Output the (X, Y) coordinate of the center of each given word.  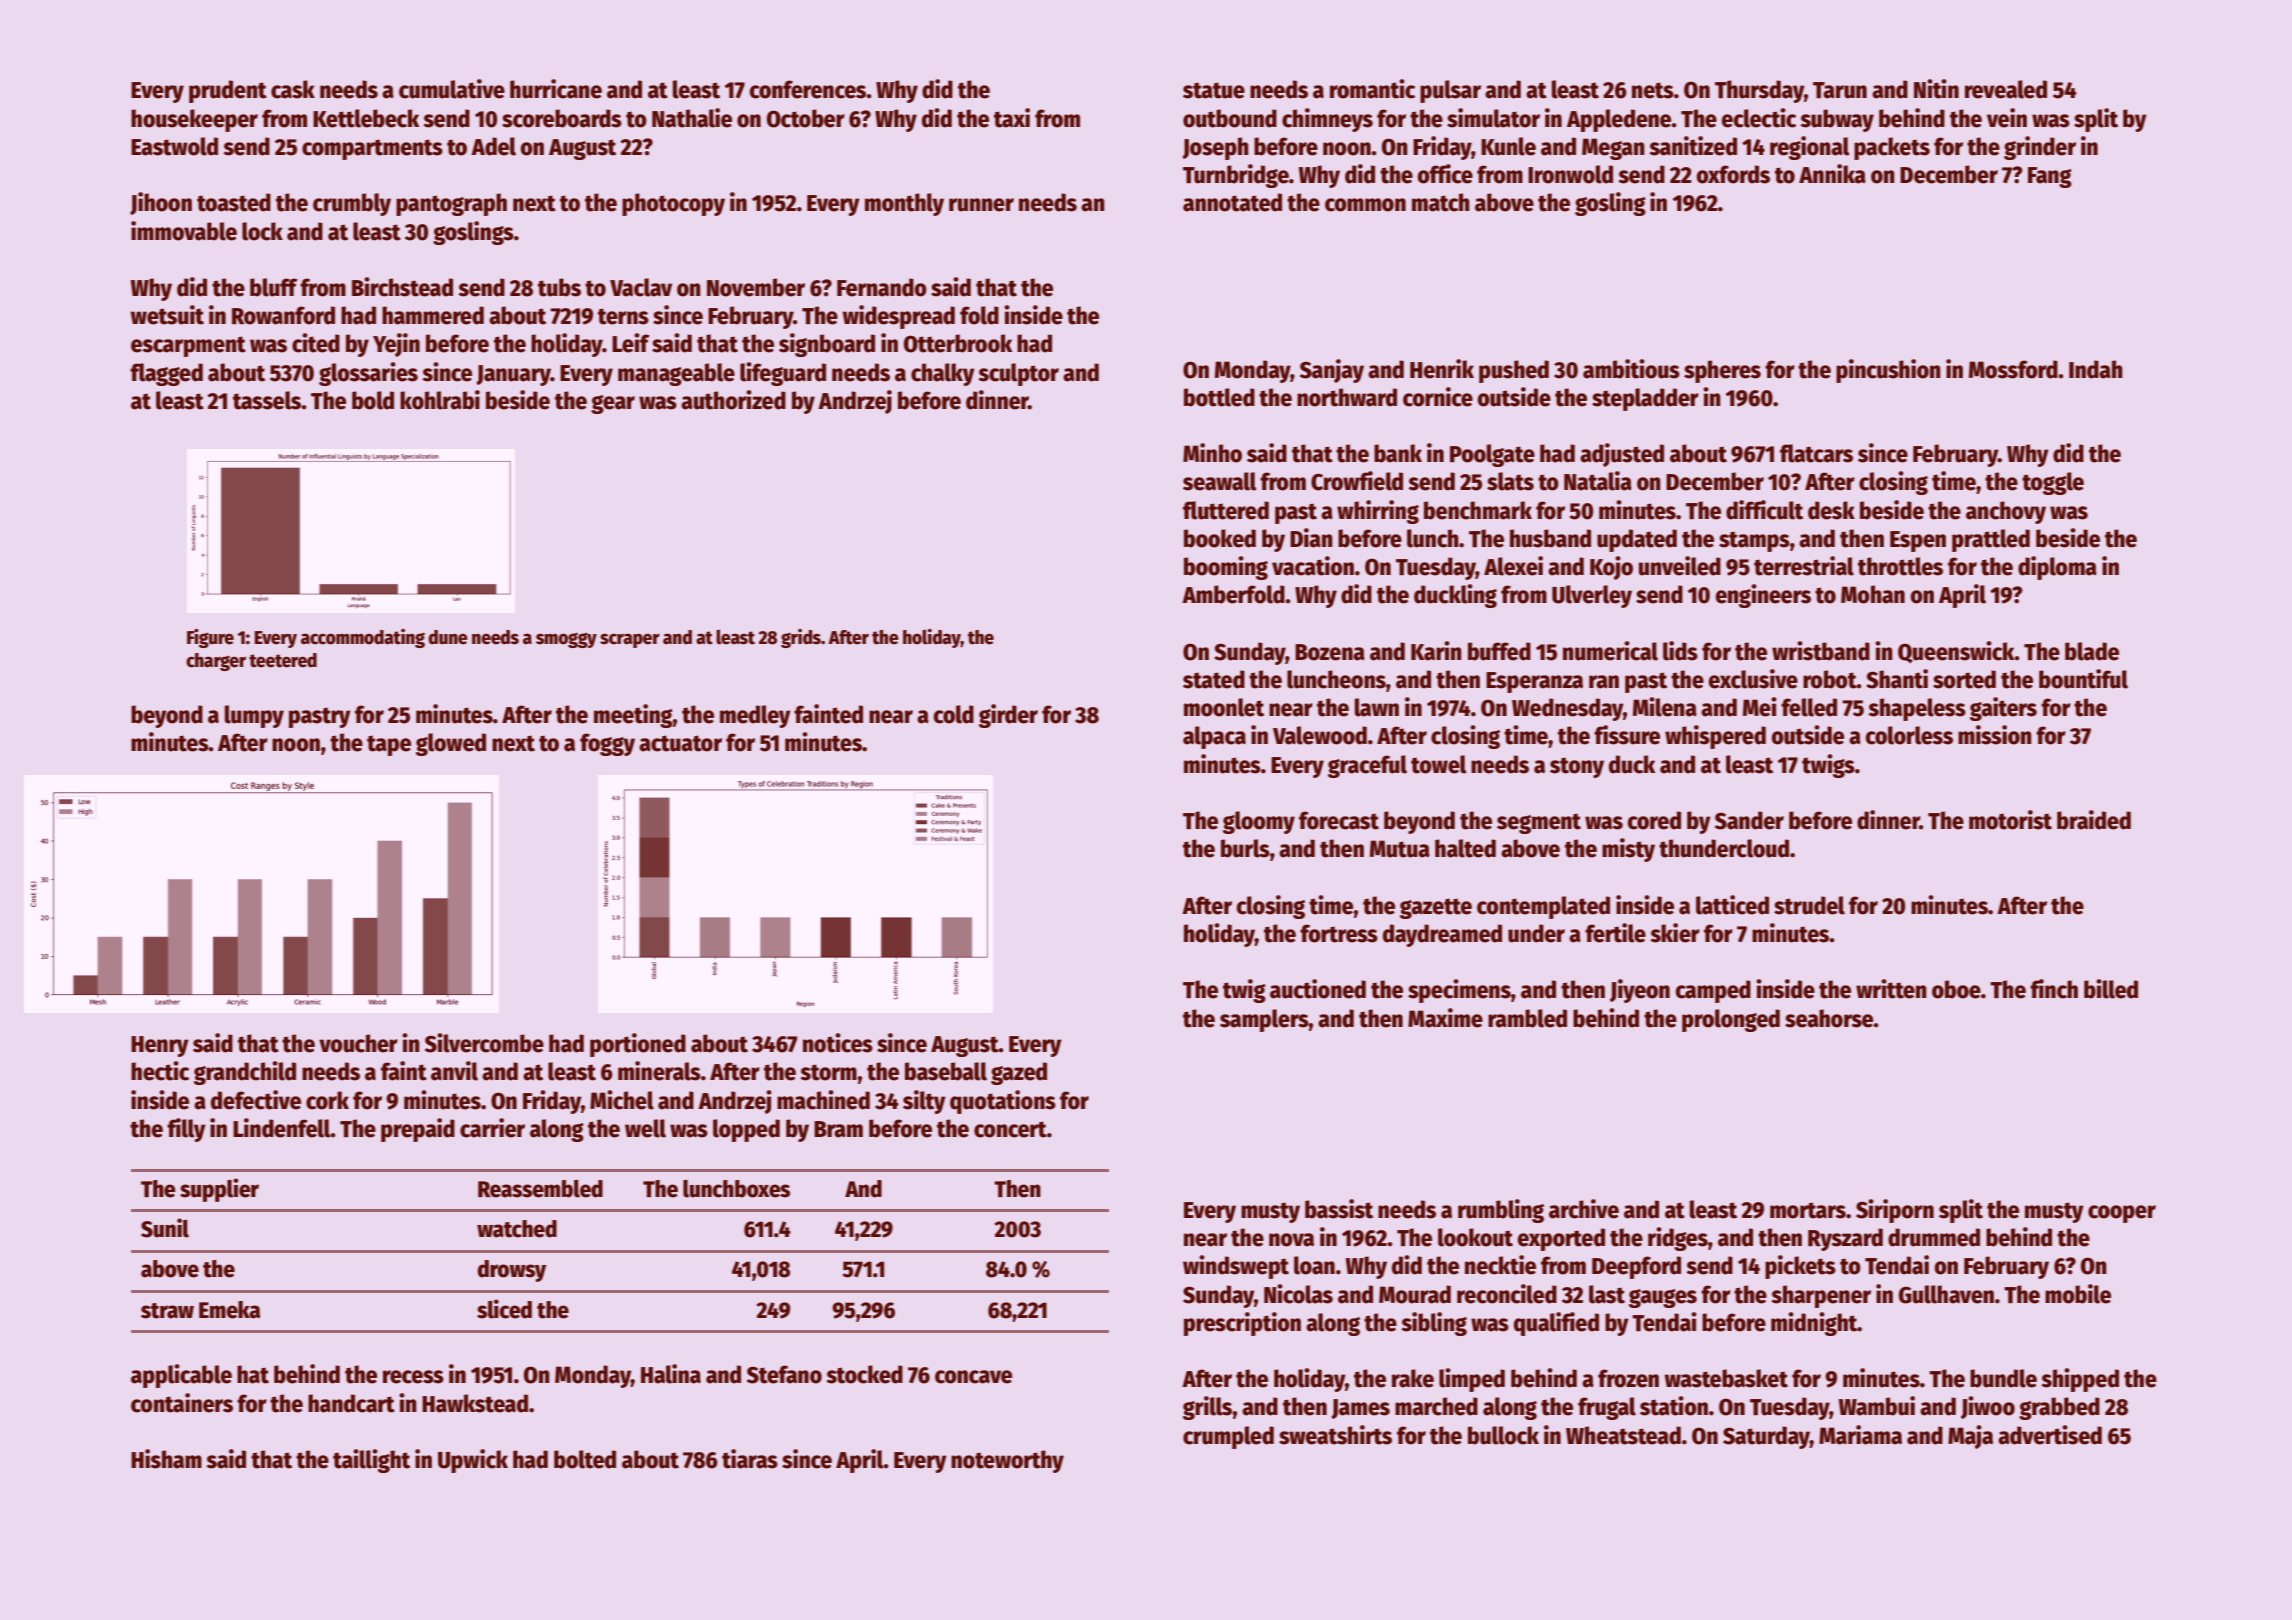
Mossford (2013, 369)
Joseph (1215, 148)
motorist (2010, 820)
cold (954, 714)
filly (186, 1130)
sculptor (1018, 374)
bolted (585, 1459)
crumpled (1228, 1437)
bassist (1339, 1209)
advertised (2050, 1435)
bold (373, 400)
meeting (633, 716)
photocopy (673, 204)
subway (1837, 120)
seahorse (1829, 1018)
